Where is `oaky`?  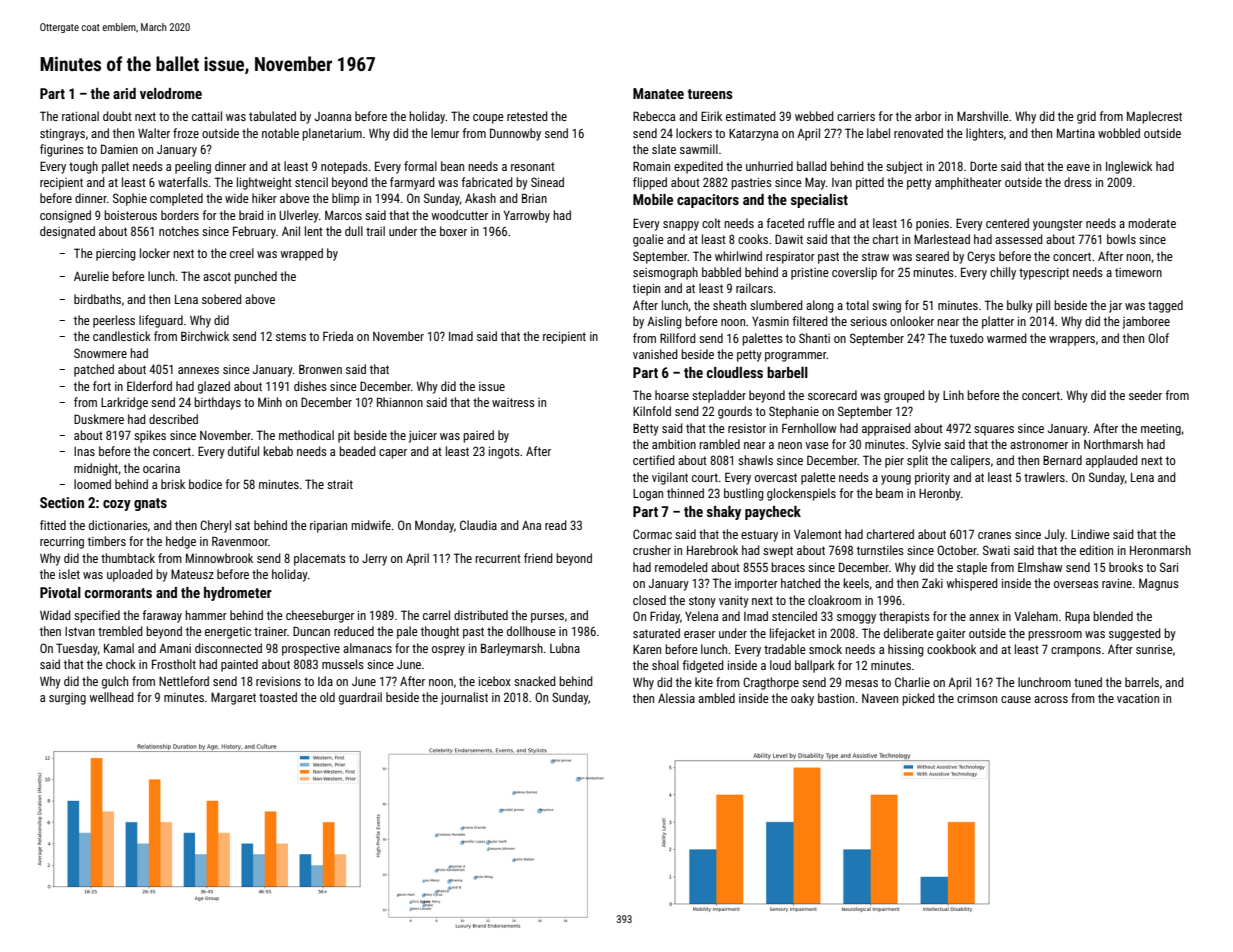
oaky is located at coordinates (802, 699).
